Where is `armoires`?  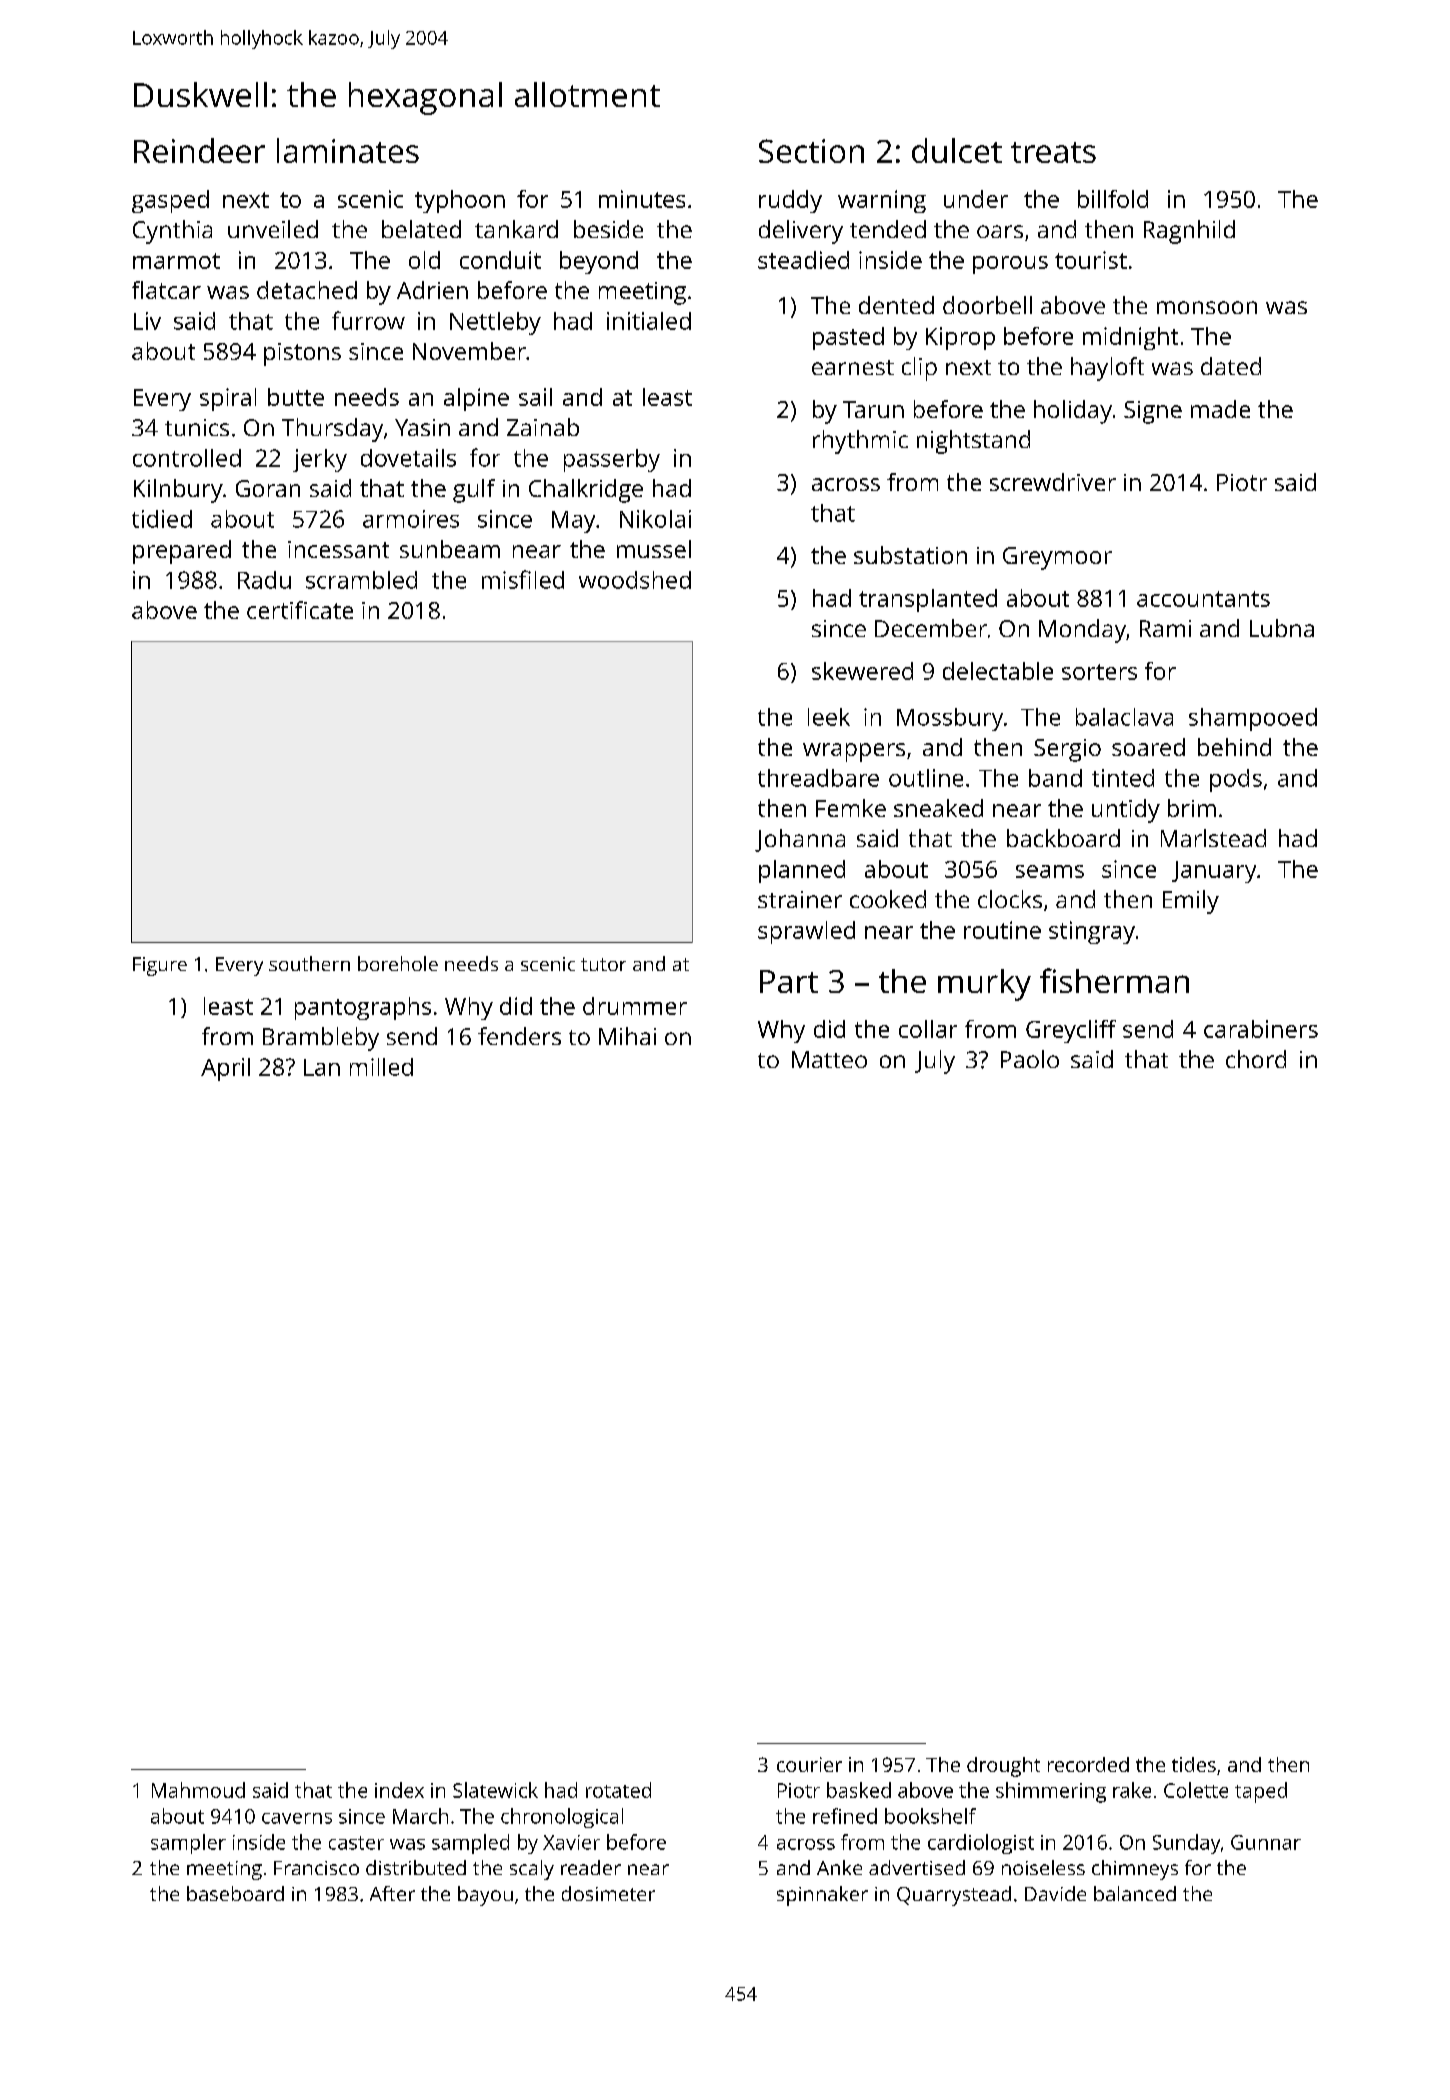
armoires is located at coordinates (411, 519).
